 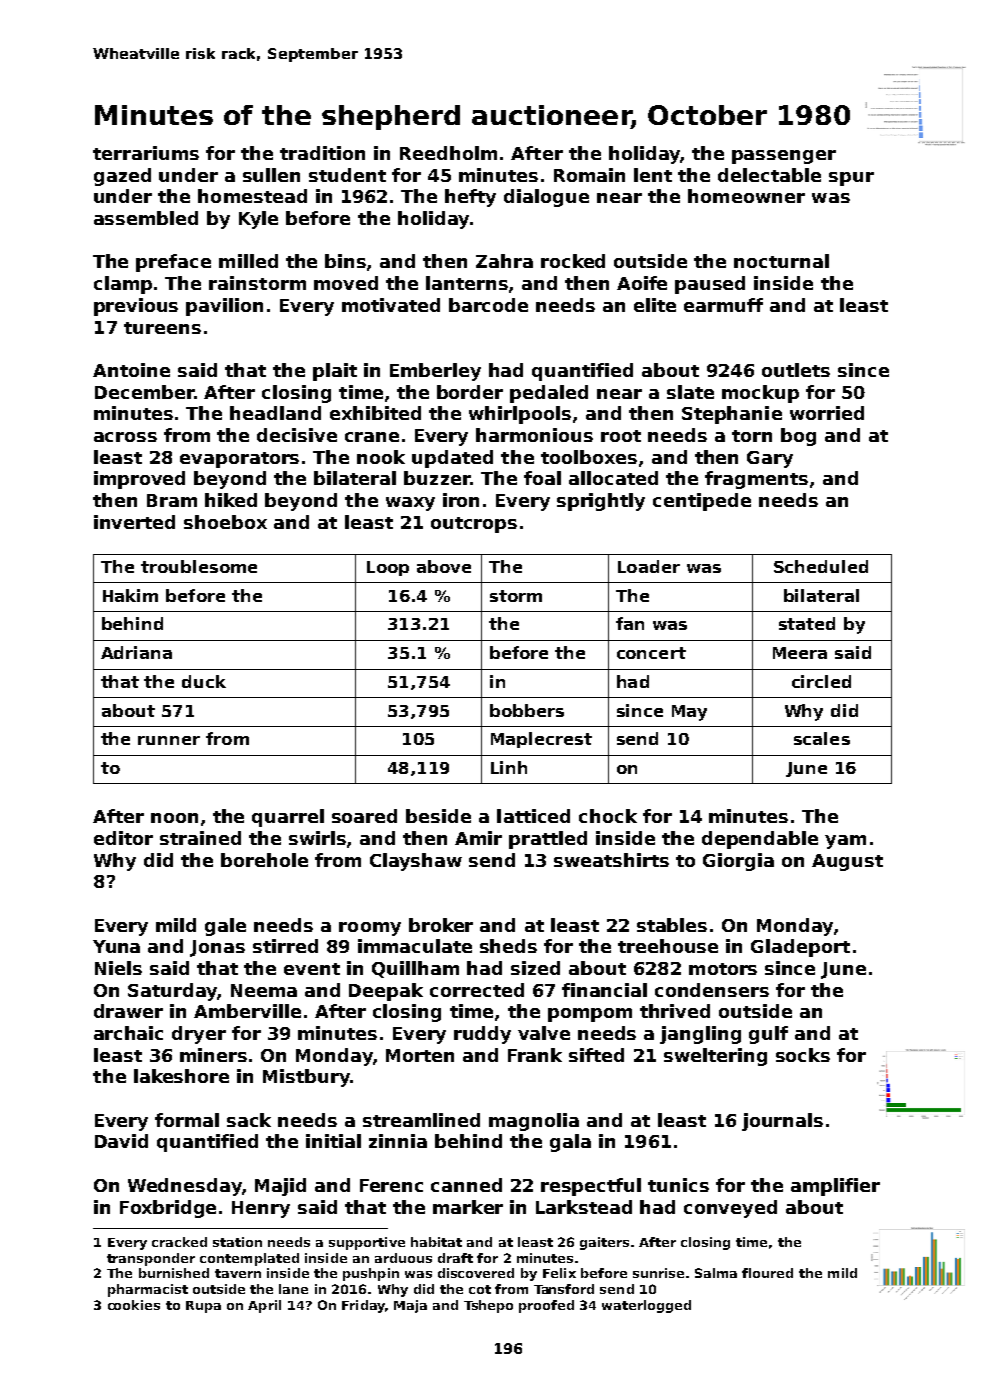 What do you see at coordinates (784, 157) in the page?
I see `passenger` at bounding box center [784, 157].
